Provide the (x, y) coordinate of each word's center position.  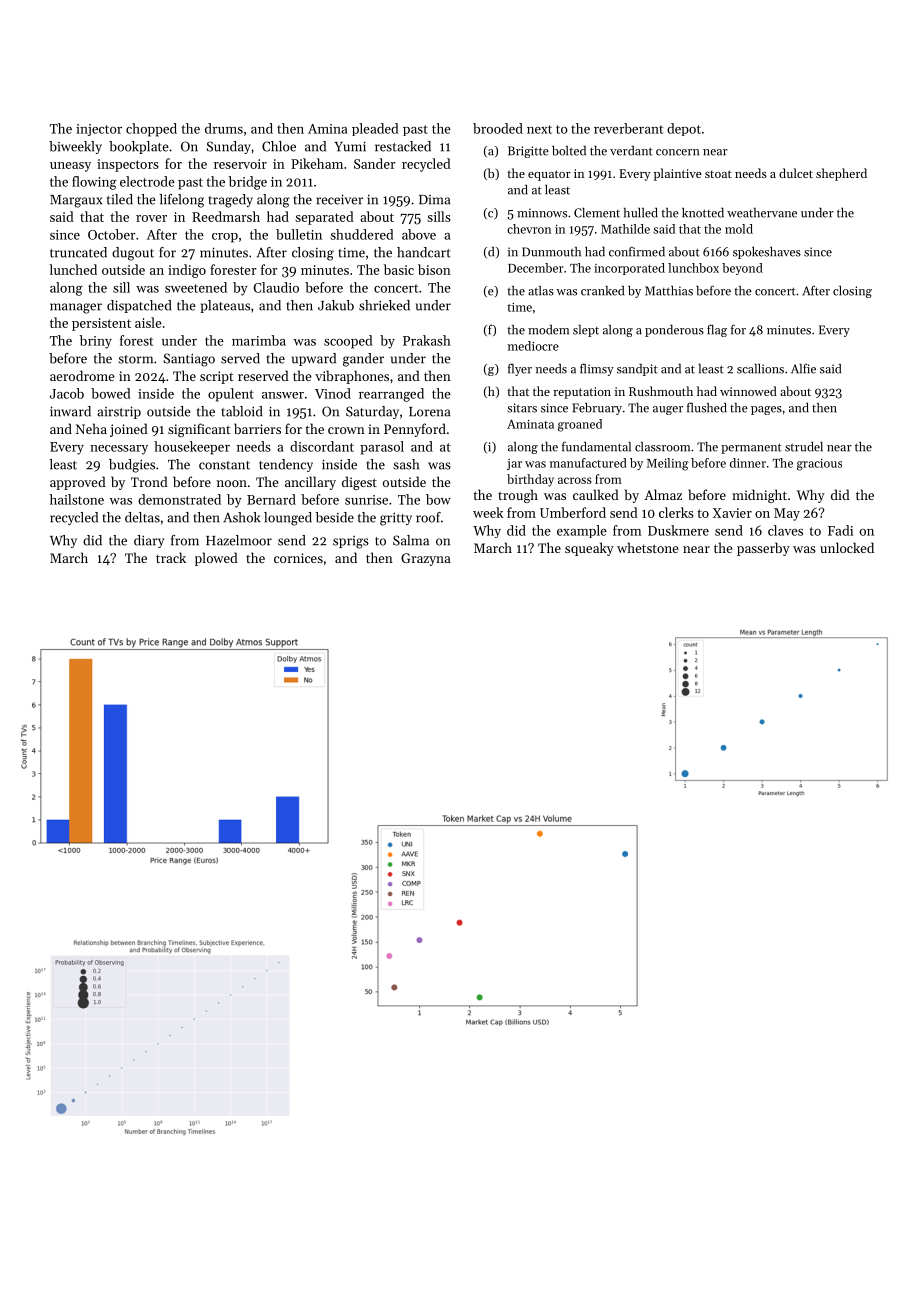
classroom (662, 447)
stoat (718, 174)
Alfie (803, 368)
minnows (542, 213)
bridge (248, 183)
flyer (520, 369)
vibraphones (352, 377)
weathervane (762, 213)
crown (346, 430)
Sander (374, 163)
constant (224, 465)
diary (149, 541)
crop (225, 238)
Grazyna (426, 559)
